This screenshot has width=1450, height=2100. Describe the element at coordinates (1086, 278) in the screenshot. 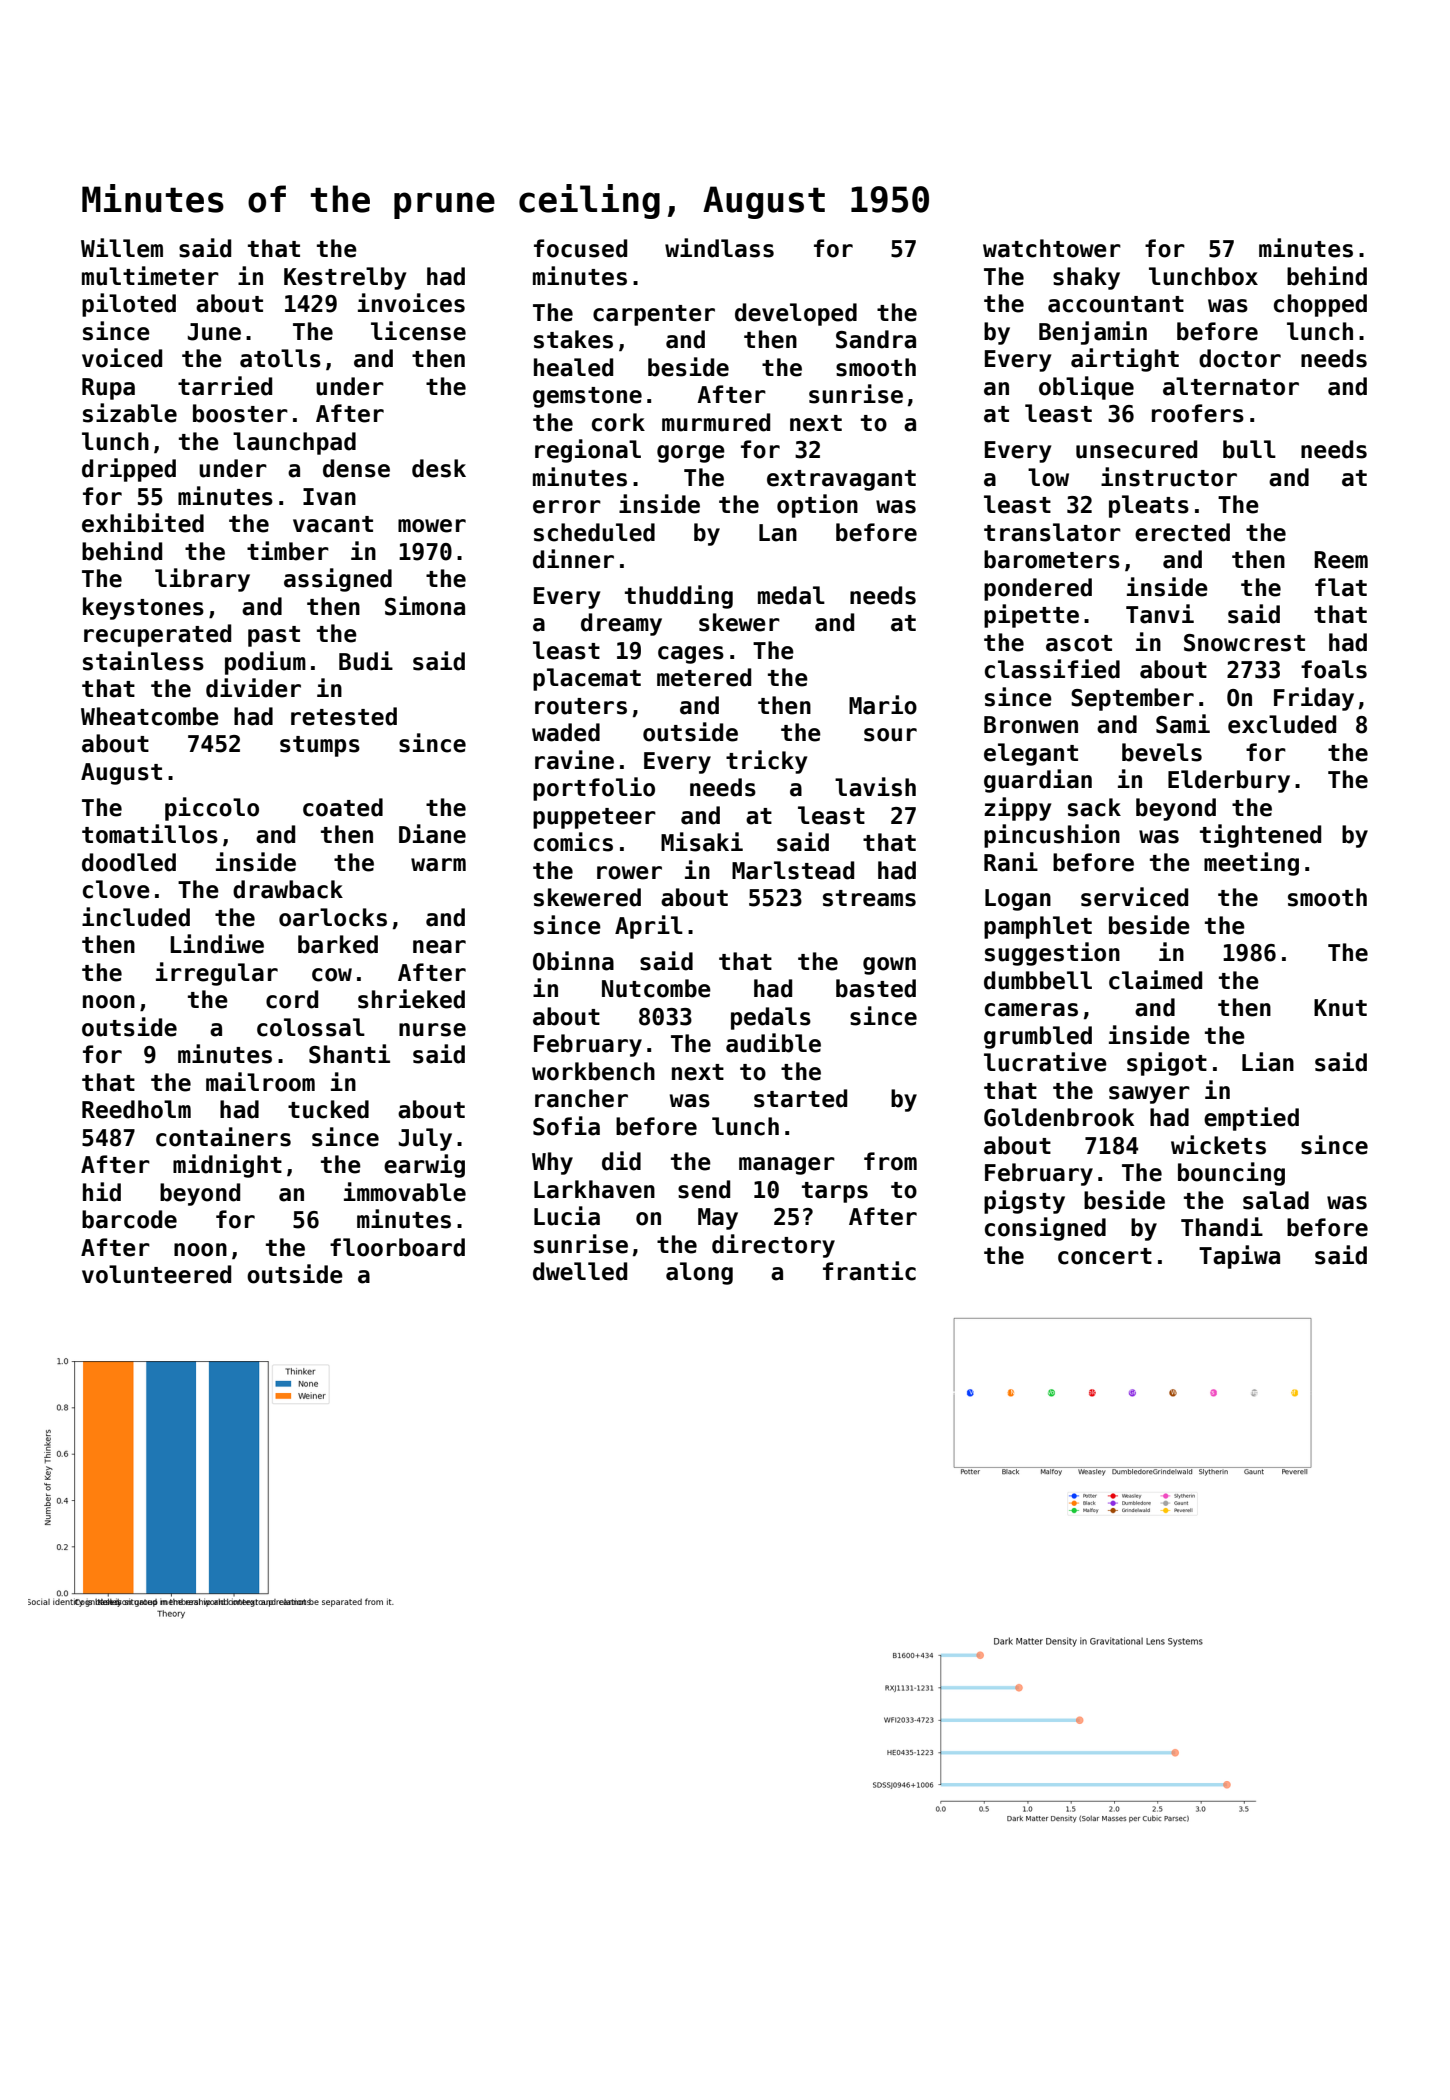

I see `shaky` at that location.
